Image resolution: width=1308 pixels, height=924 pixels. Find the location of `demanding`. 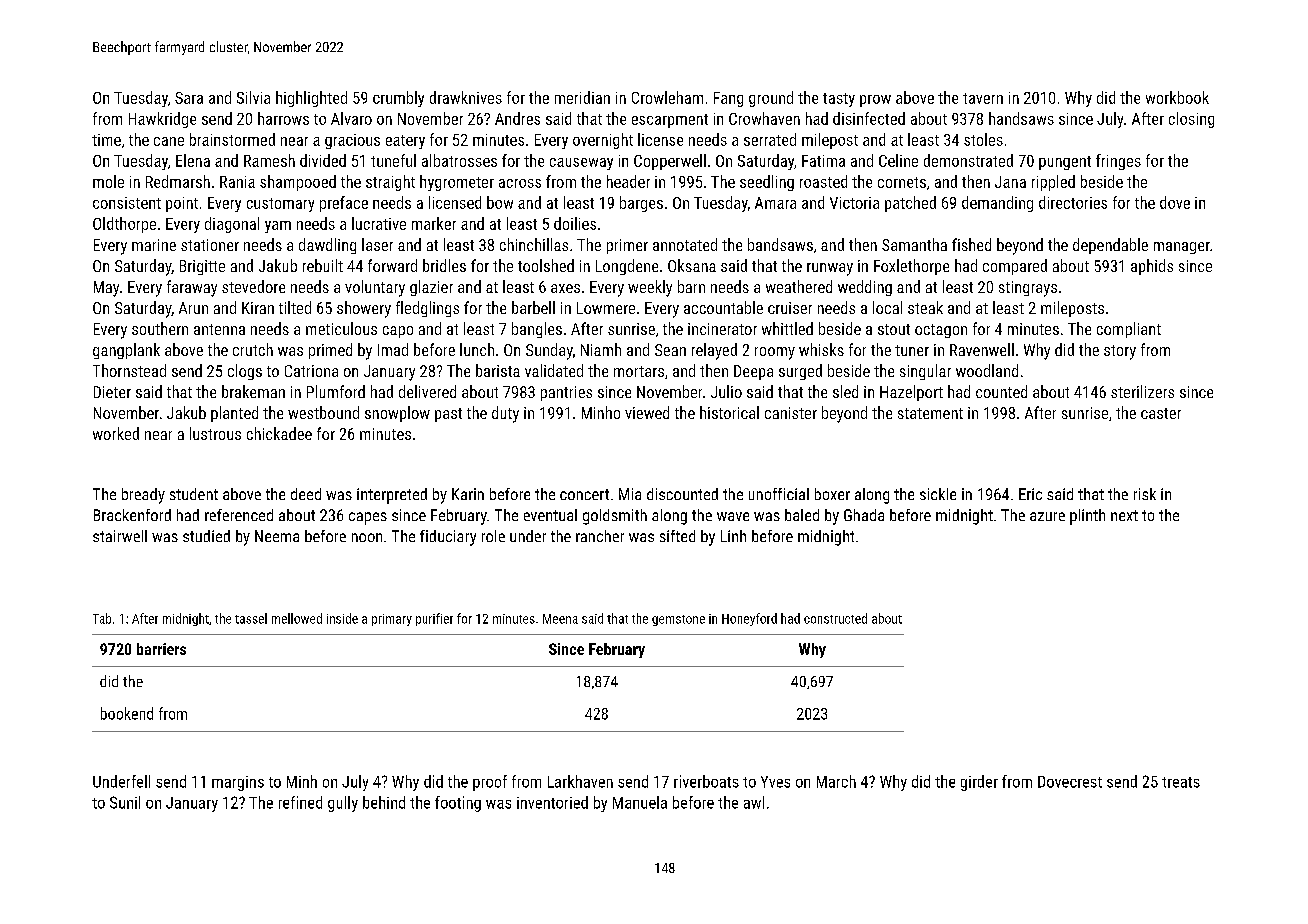

demanding is located at coordinates (997, 204).
